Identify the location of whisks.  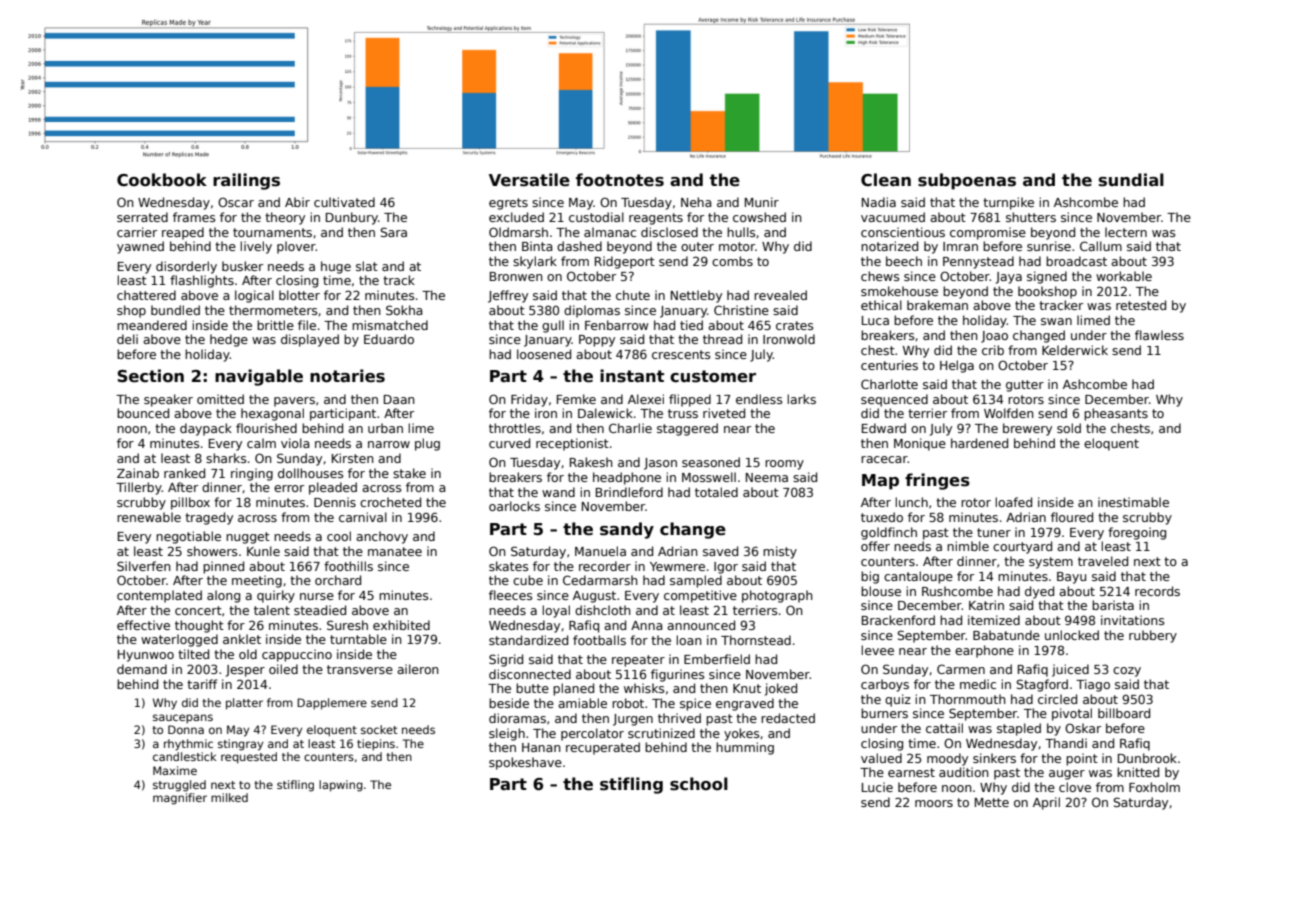
(644, 688).
